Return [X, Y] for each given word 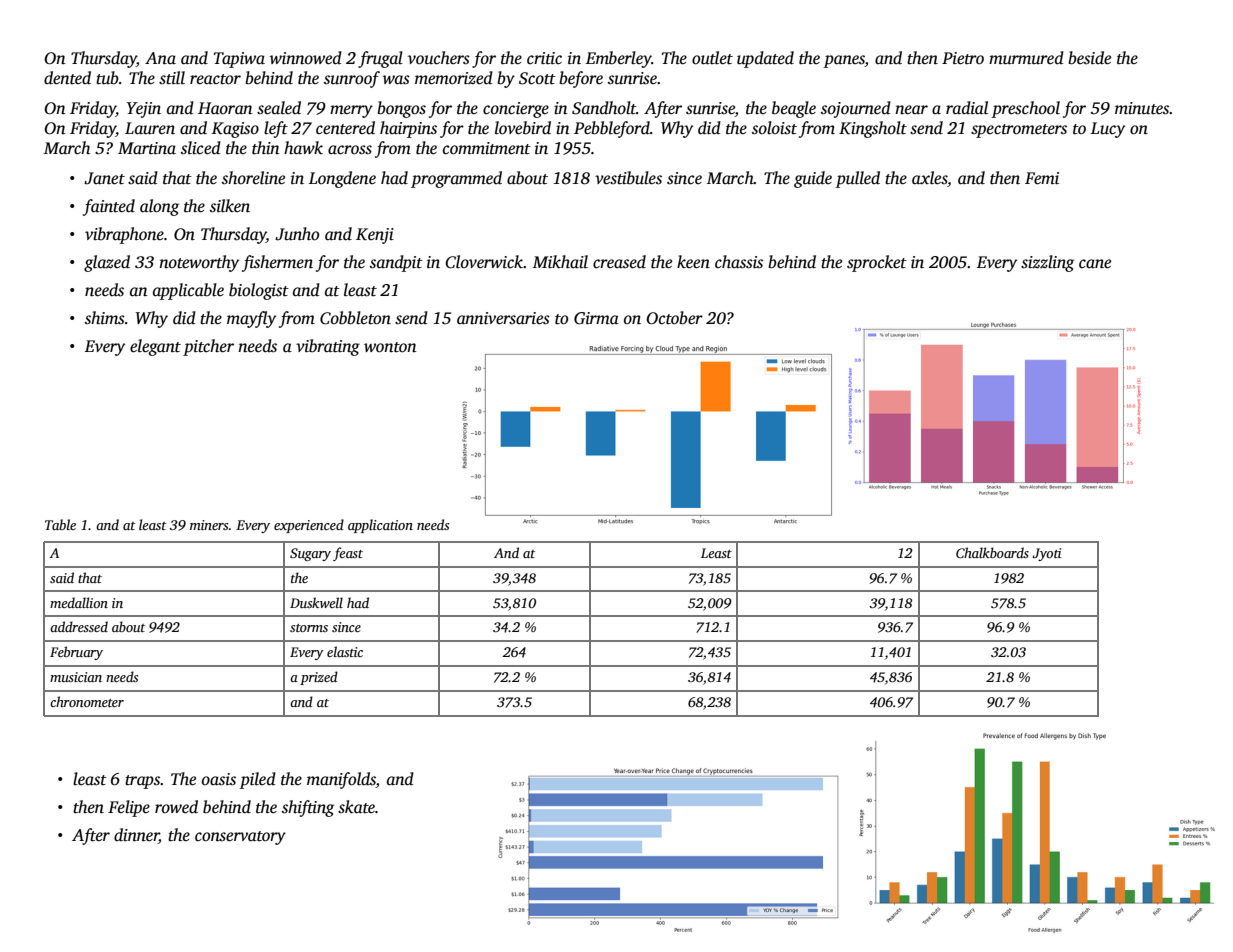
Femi [1042, 178]
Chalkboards [992, 552]
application [380, 526]
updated [765, 59]
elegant [155, 347]
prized [319, 678]
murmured [1026, 58]
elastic [345, 651]
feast [348, 554]
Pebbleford [612, 129]
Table [60, 524]
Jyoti [1046, 554]
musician [76, 677]
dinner [136, 836]
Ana [160, 58]
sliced [201, 148]
